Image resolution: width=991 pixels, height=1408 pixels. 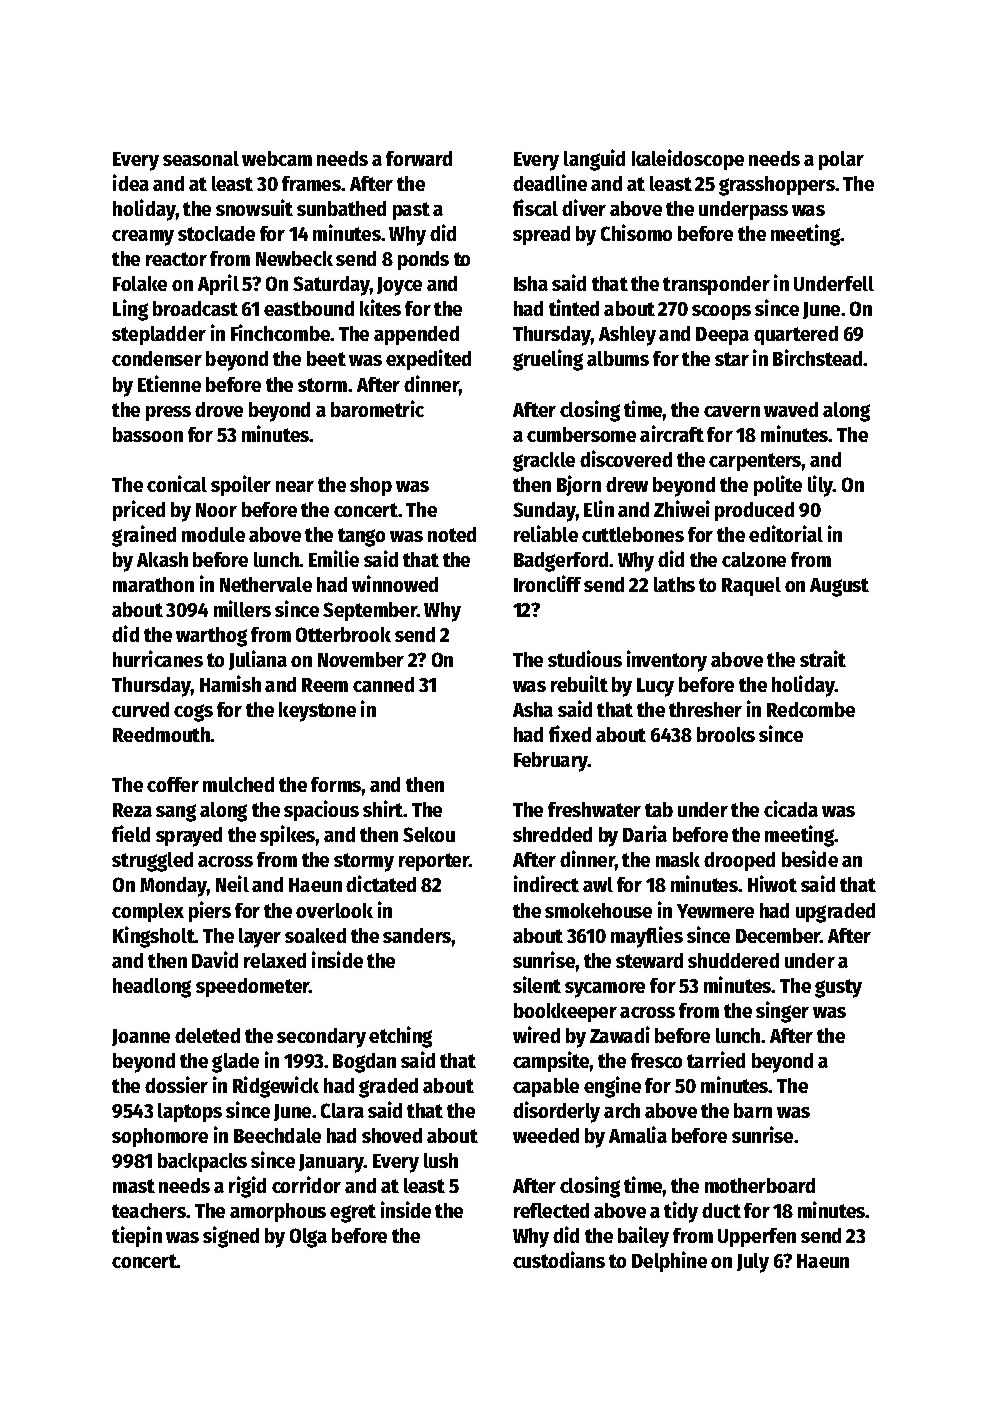 What do you see at coordinates (419, 158) in the screenshot?
I see `forward` at bounding box center [419, 158].
